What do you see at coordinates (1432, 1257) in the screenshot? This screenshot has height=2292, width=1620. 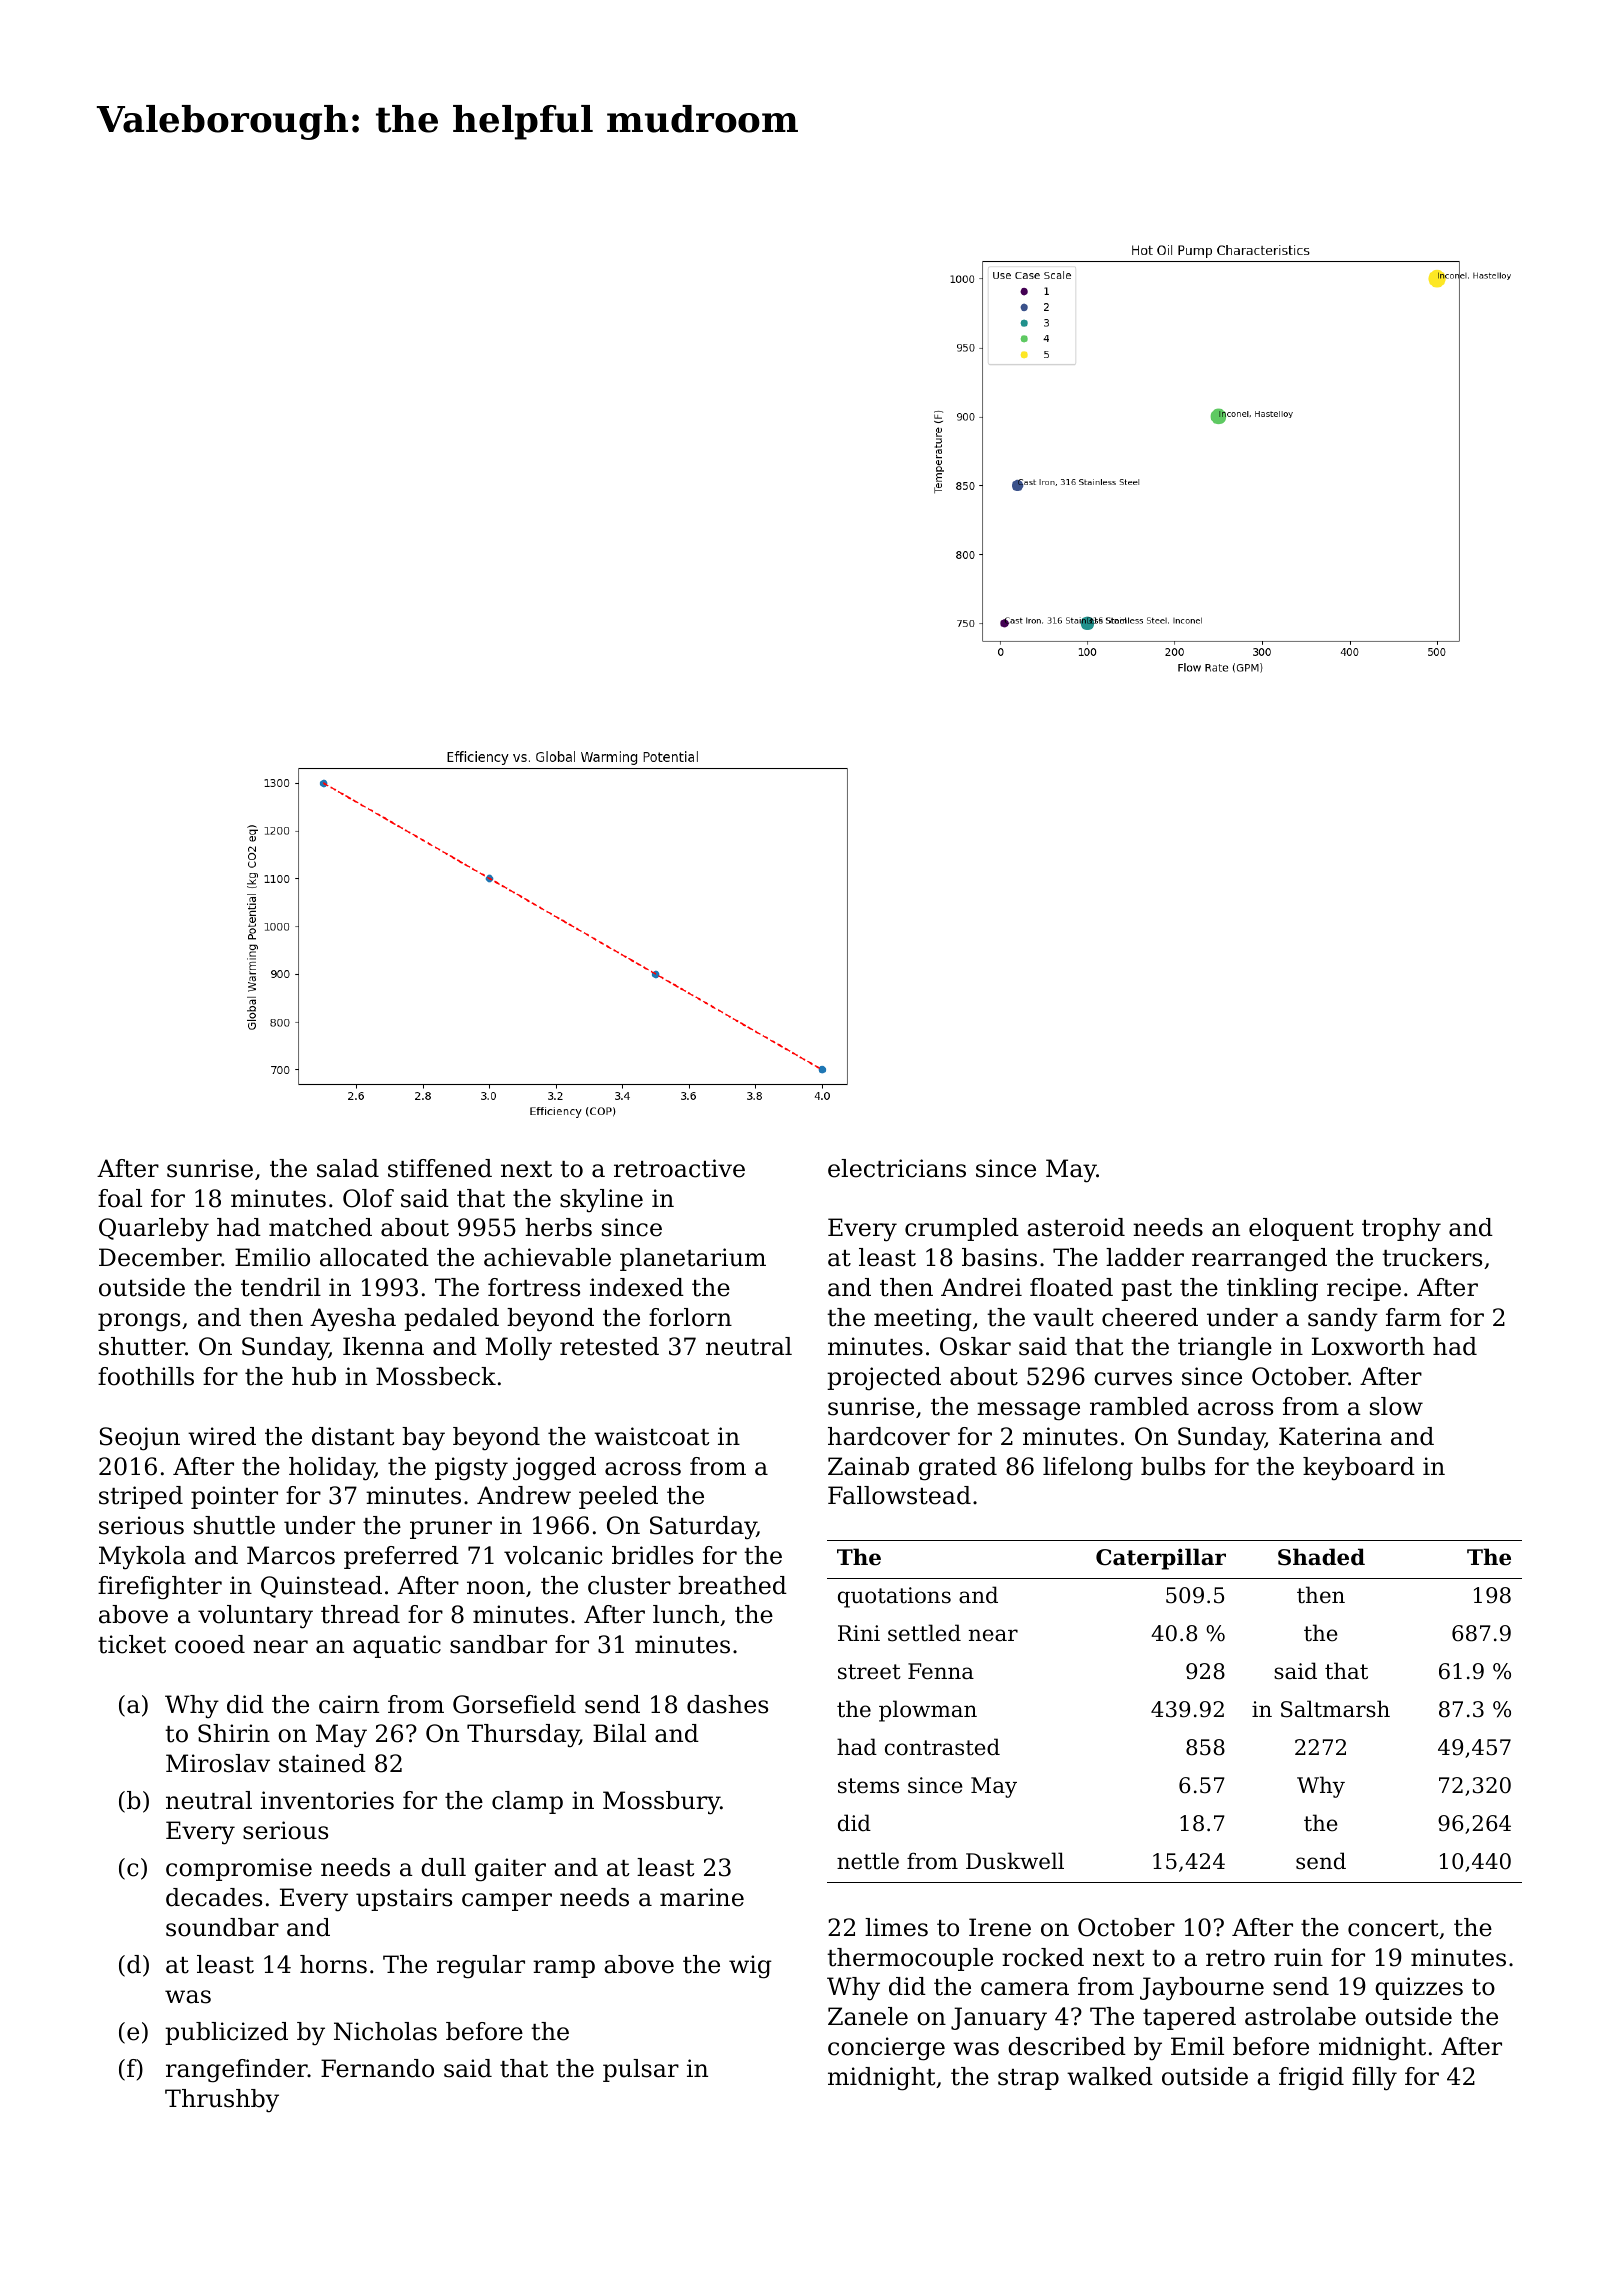 I see `truckers` at bounding box center [1432, 1257].
